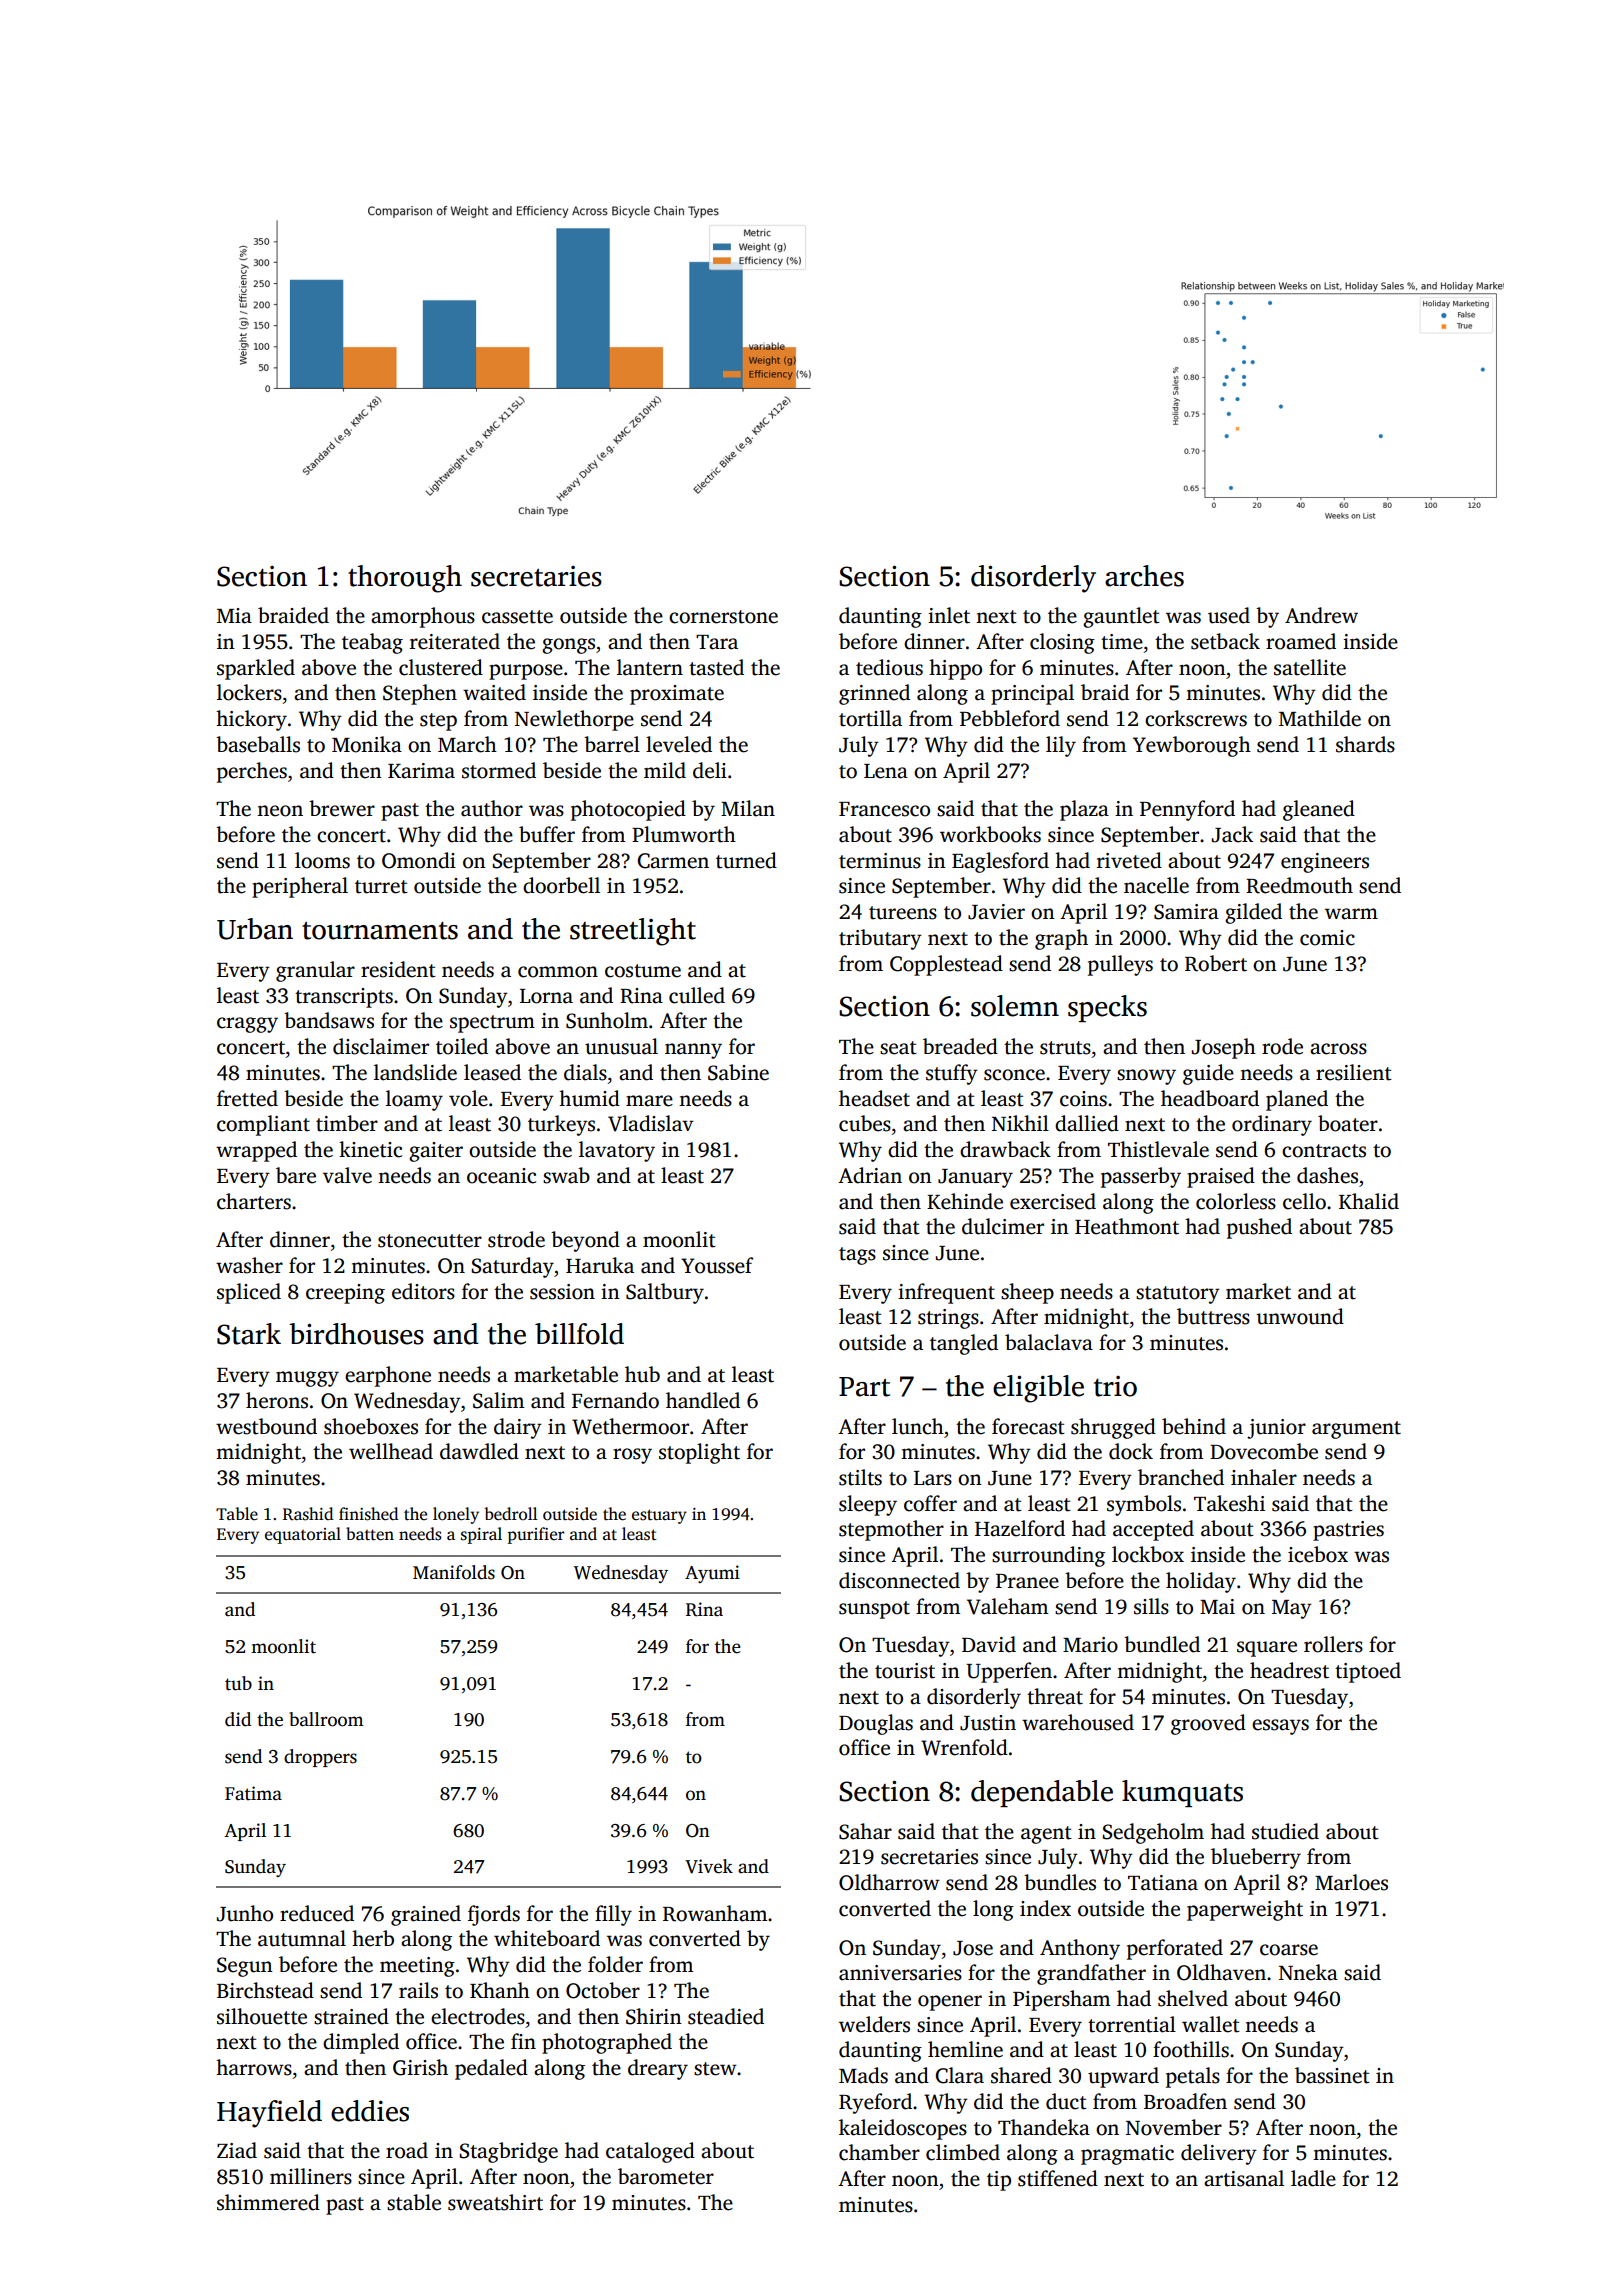  What do you see at coordinates (499, 770) in the document?
I see `stormed` at bounding box center [499, 770].
